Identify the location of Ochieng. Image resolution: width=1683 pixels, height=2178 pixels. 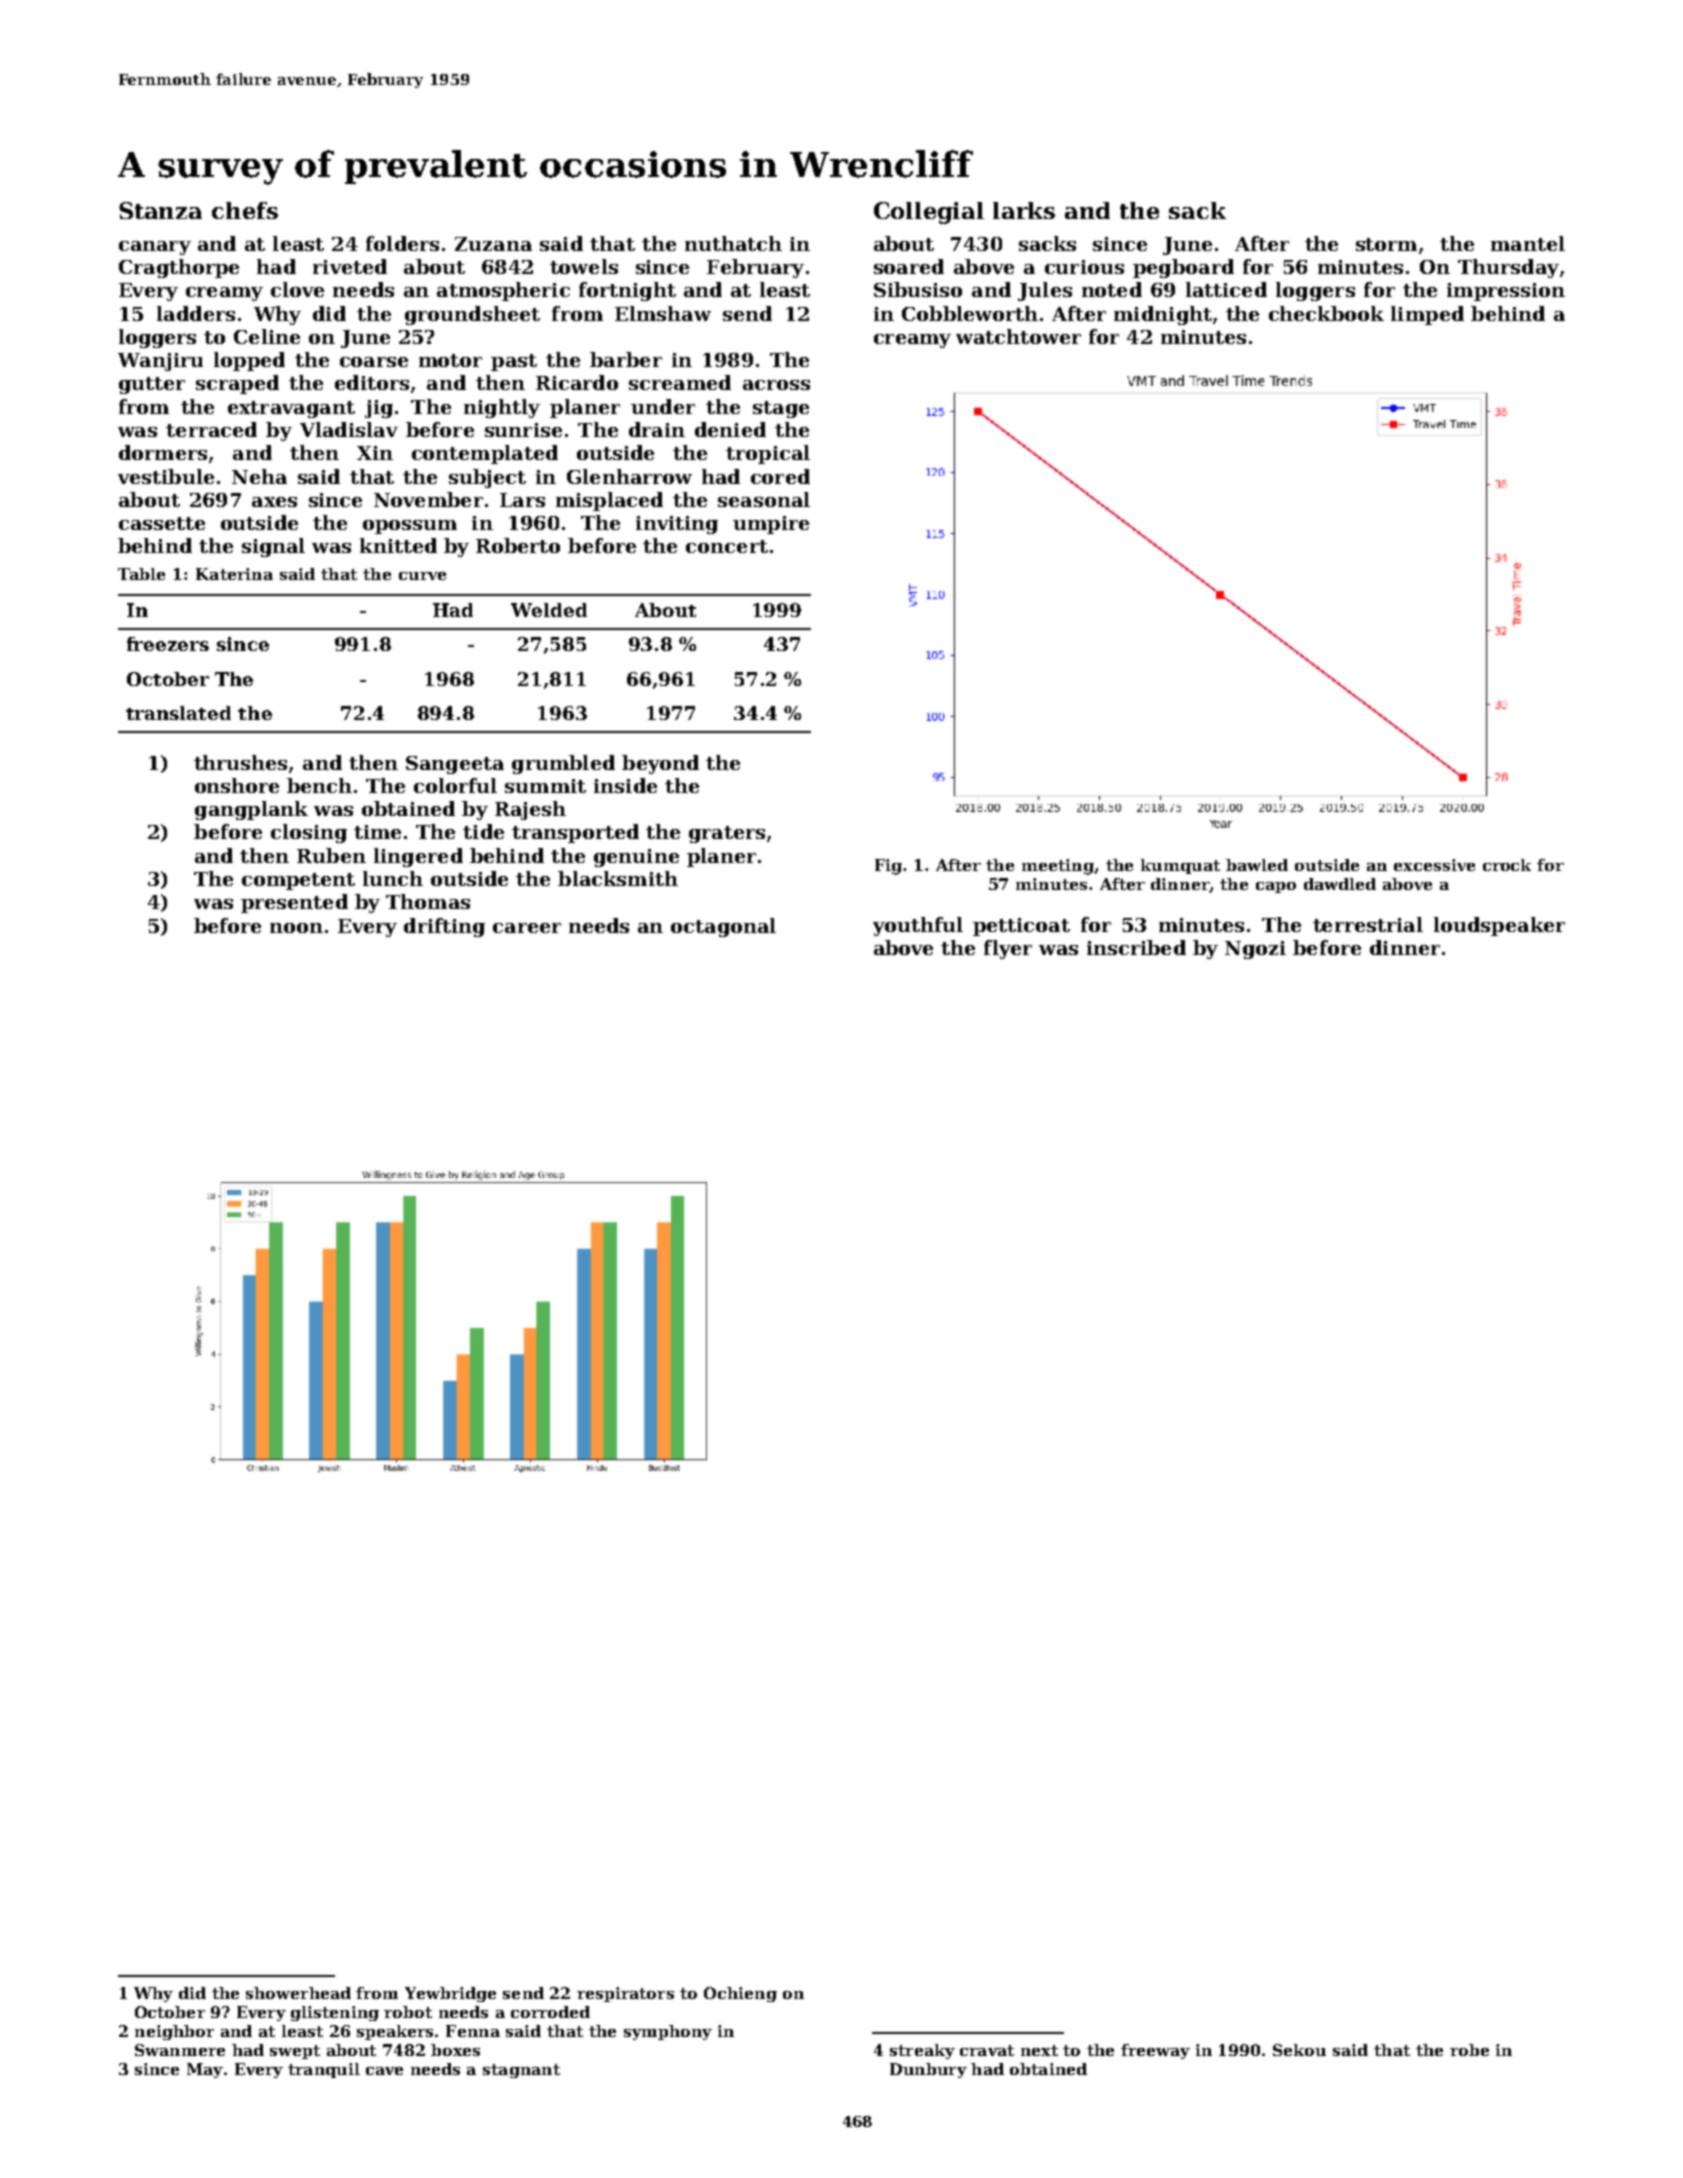
(740, 1994).
